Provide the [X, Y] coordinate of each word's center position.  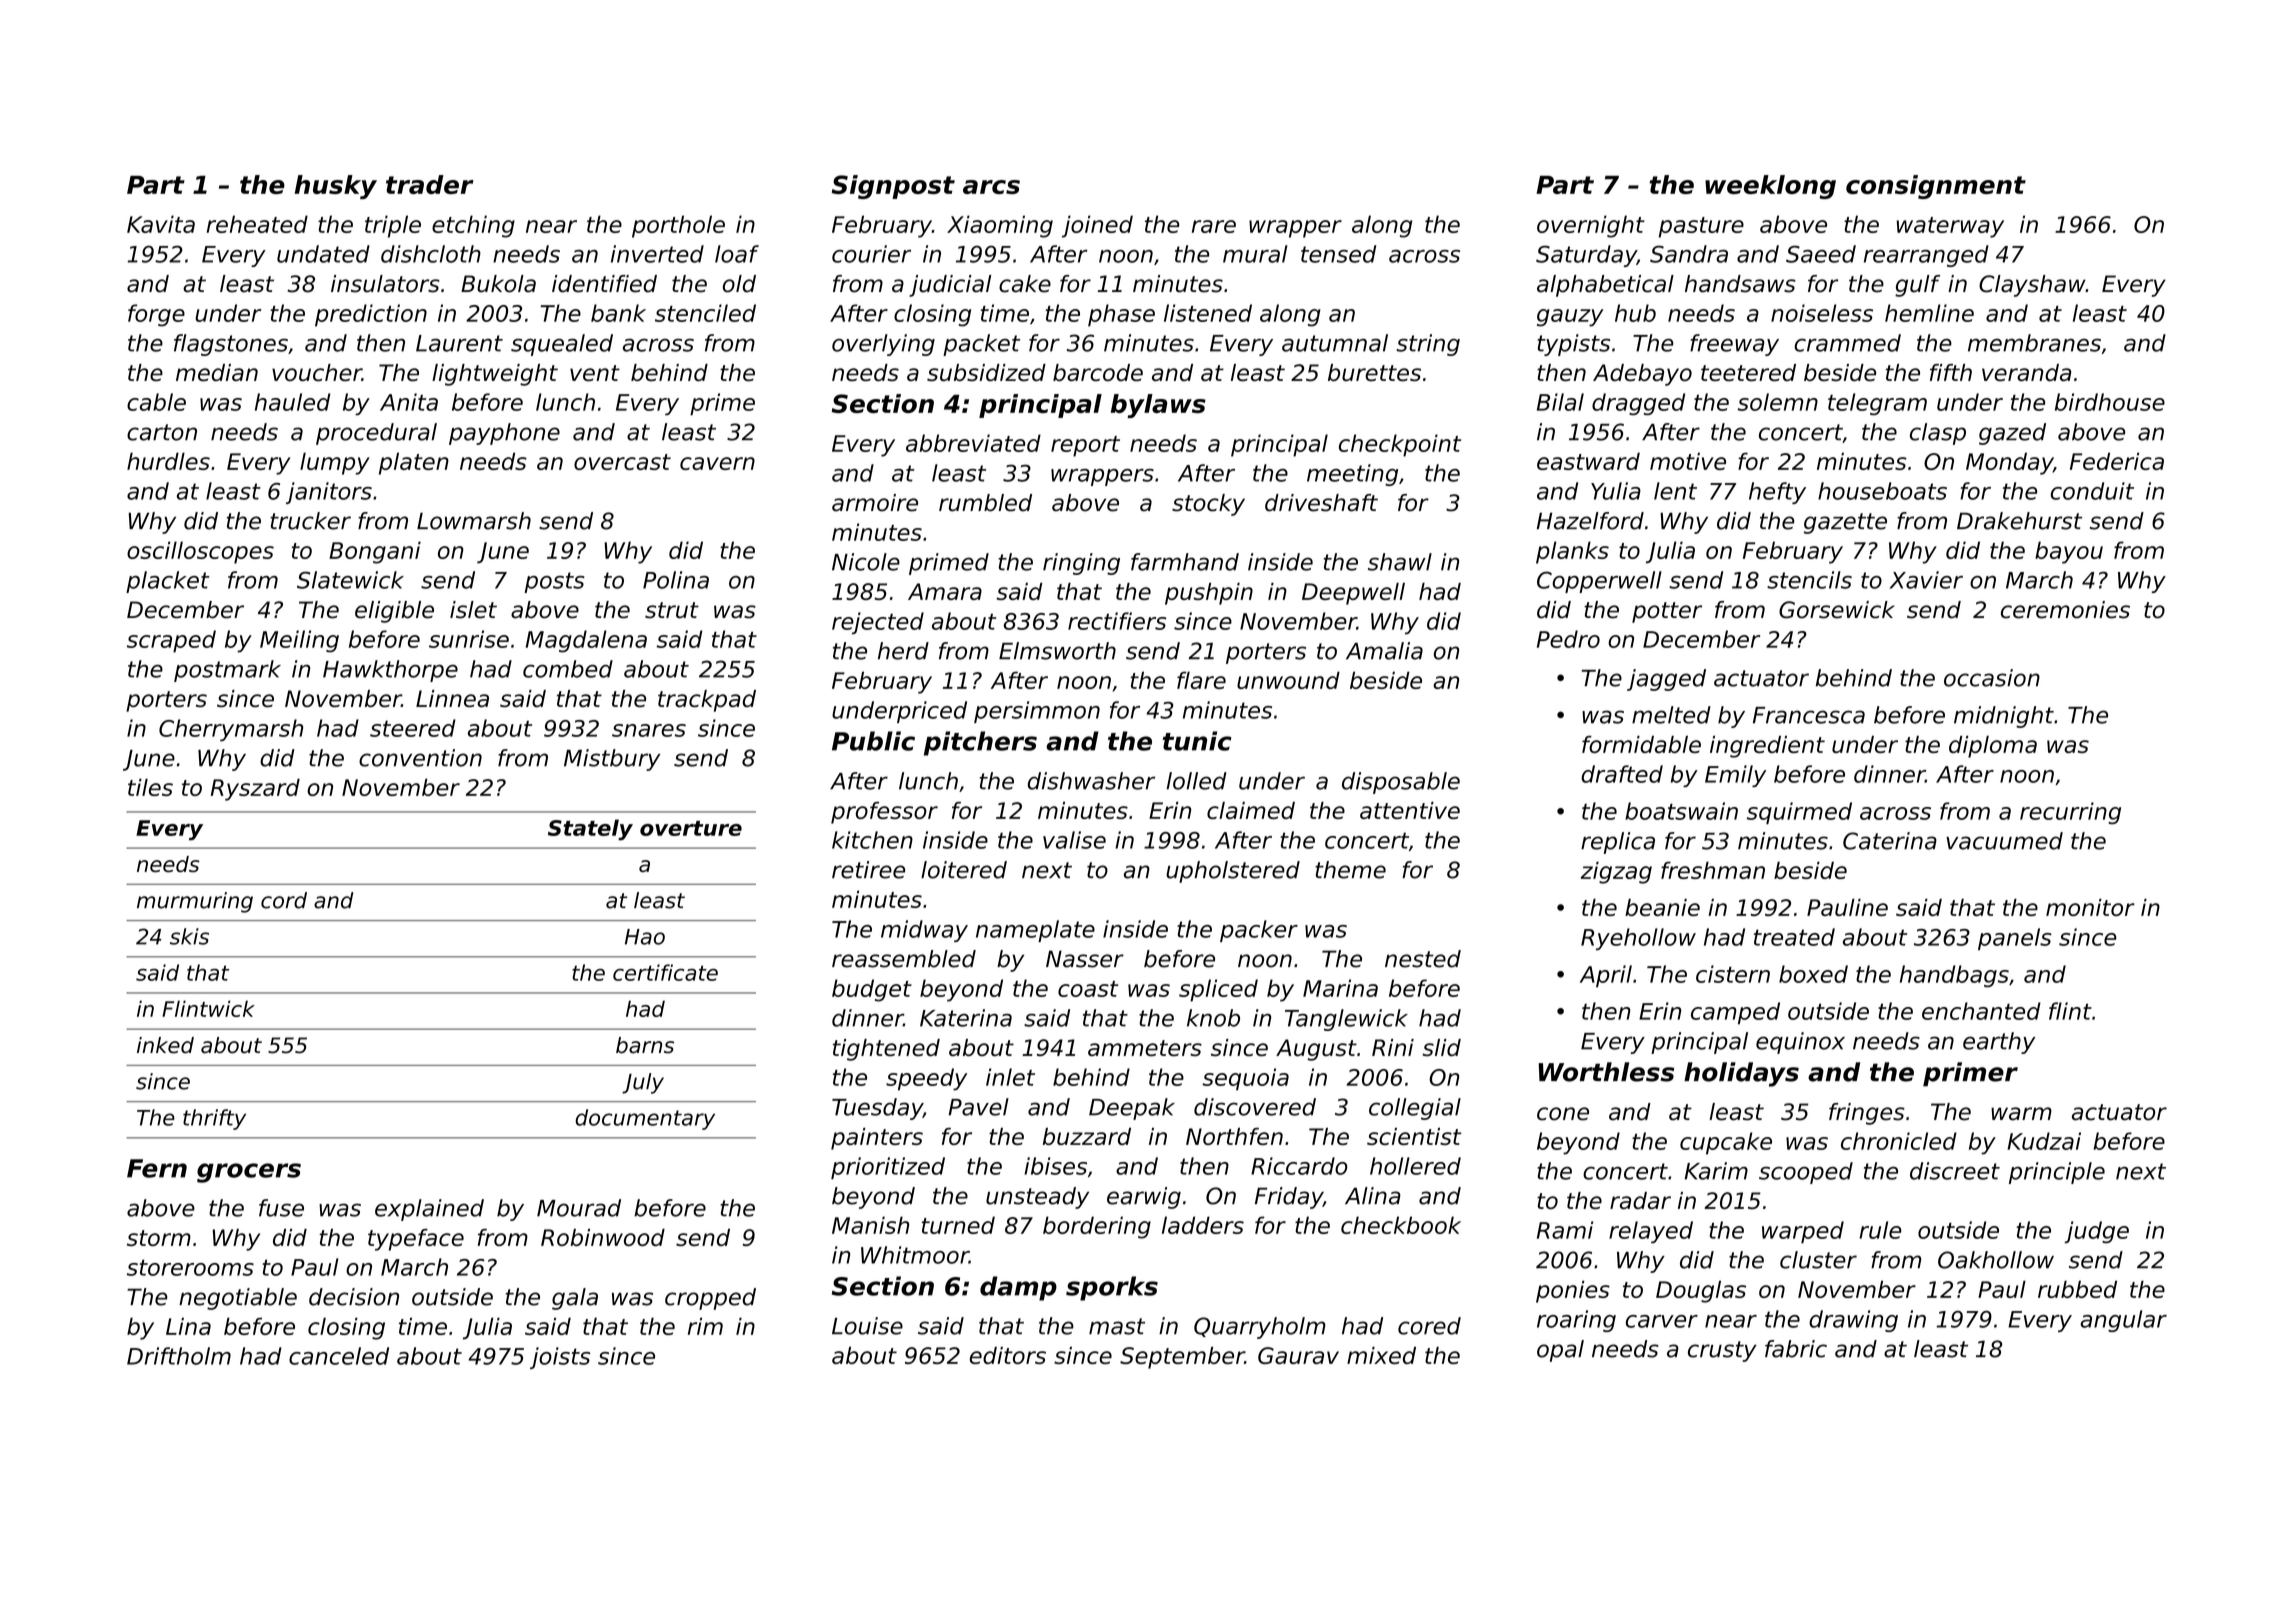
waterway [1950, 227]
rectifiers [1117, 621]
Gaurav [1298, 1355]
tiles [150, 787]
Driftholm [179, 1356]
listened [1208, 313]
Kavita [161, 224]
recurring [2070, 813]
